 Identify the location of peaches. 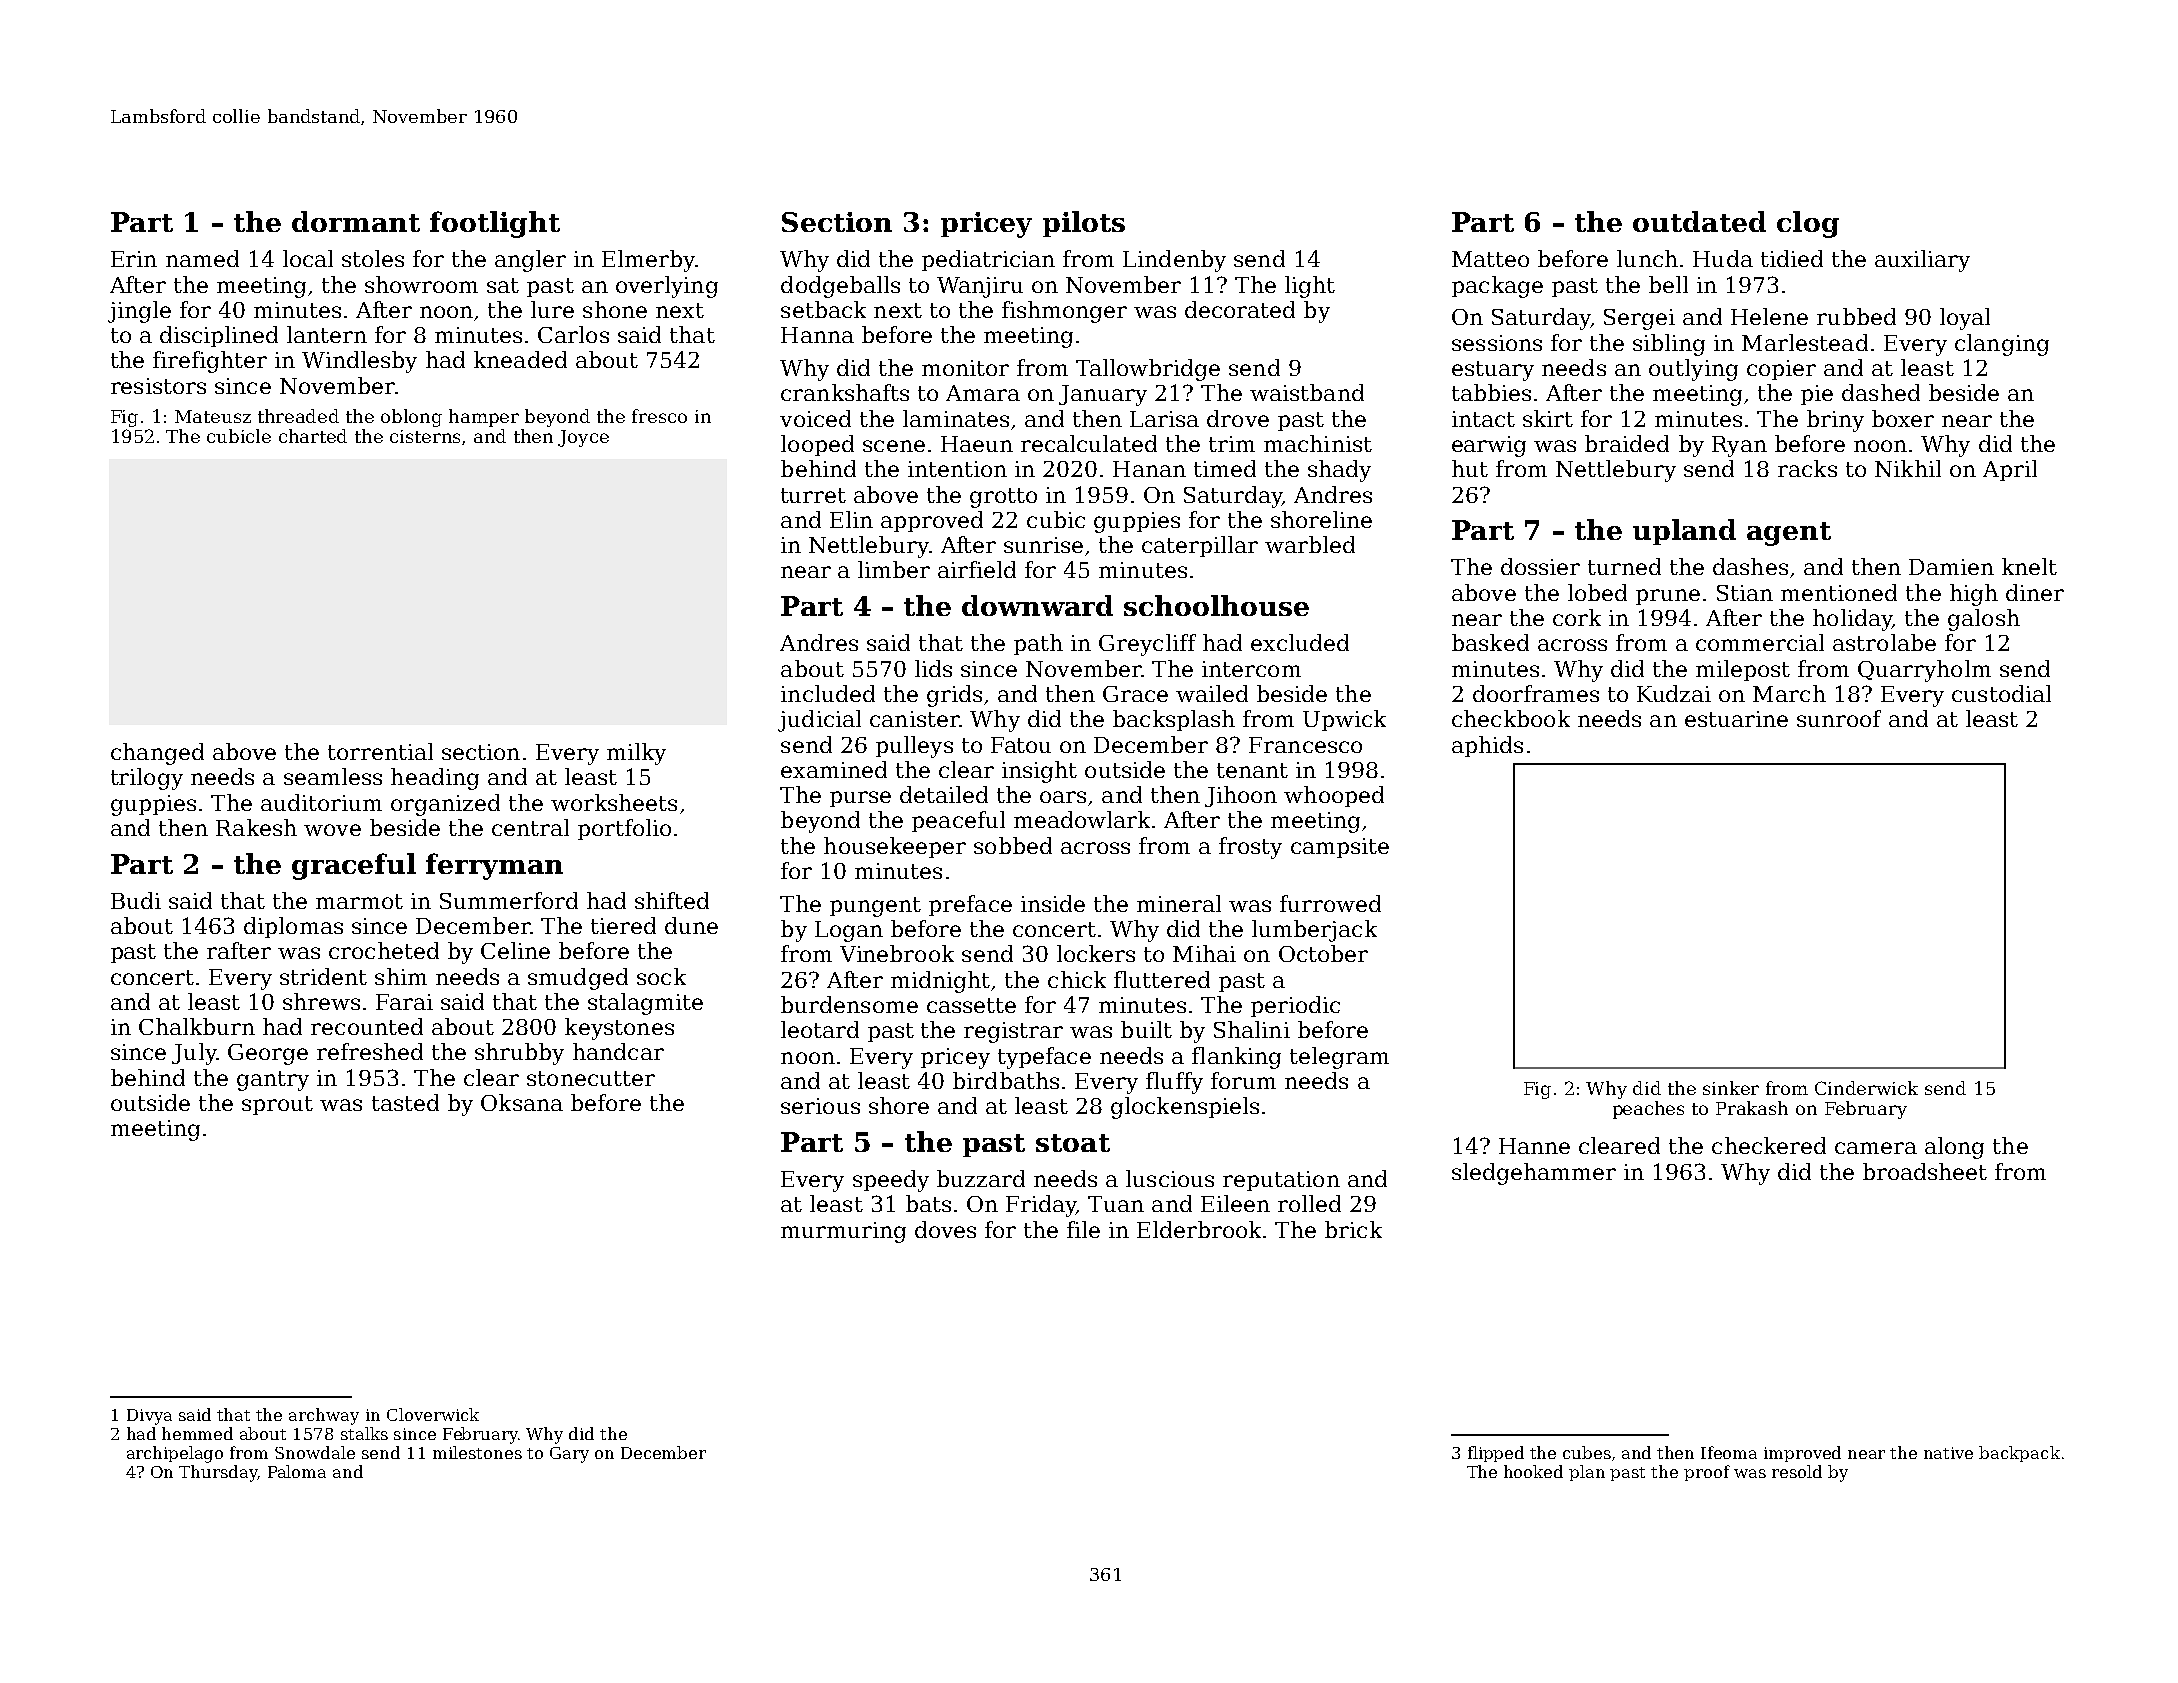
(1648, 1110).
